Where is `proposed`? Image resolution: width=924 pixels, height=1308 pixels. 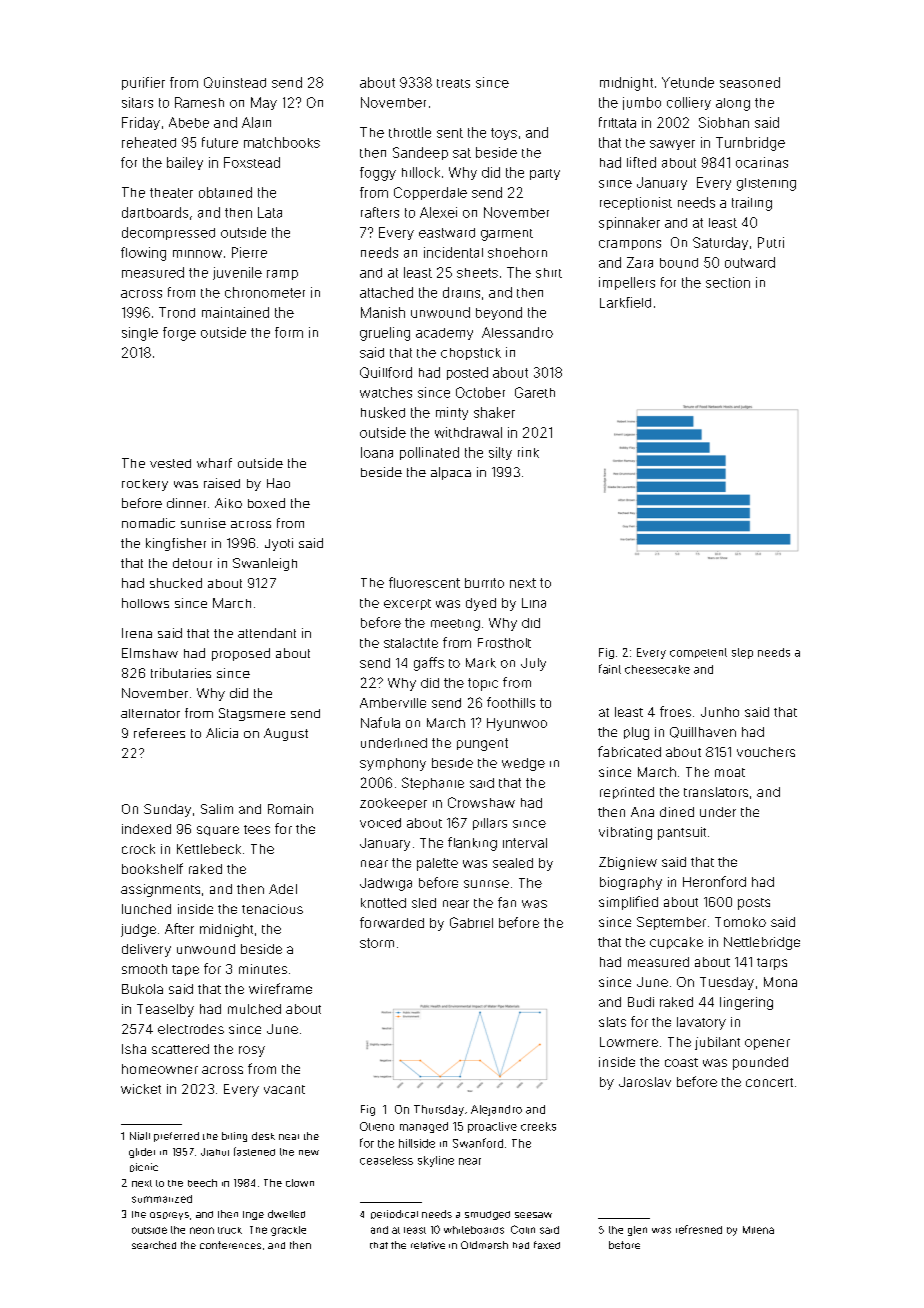 proposed is located at coordinates (241, 654).
